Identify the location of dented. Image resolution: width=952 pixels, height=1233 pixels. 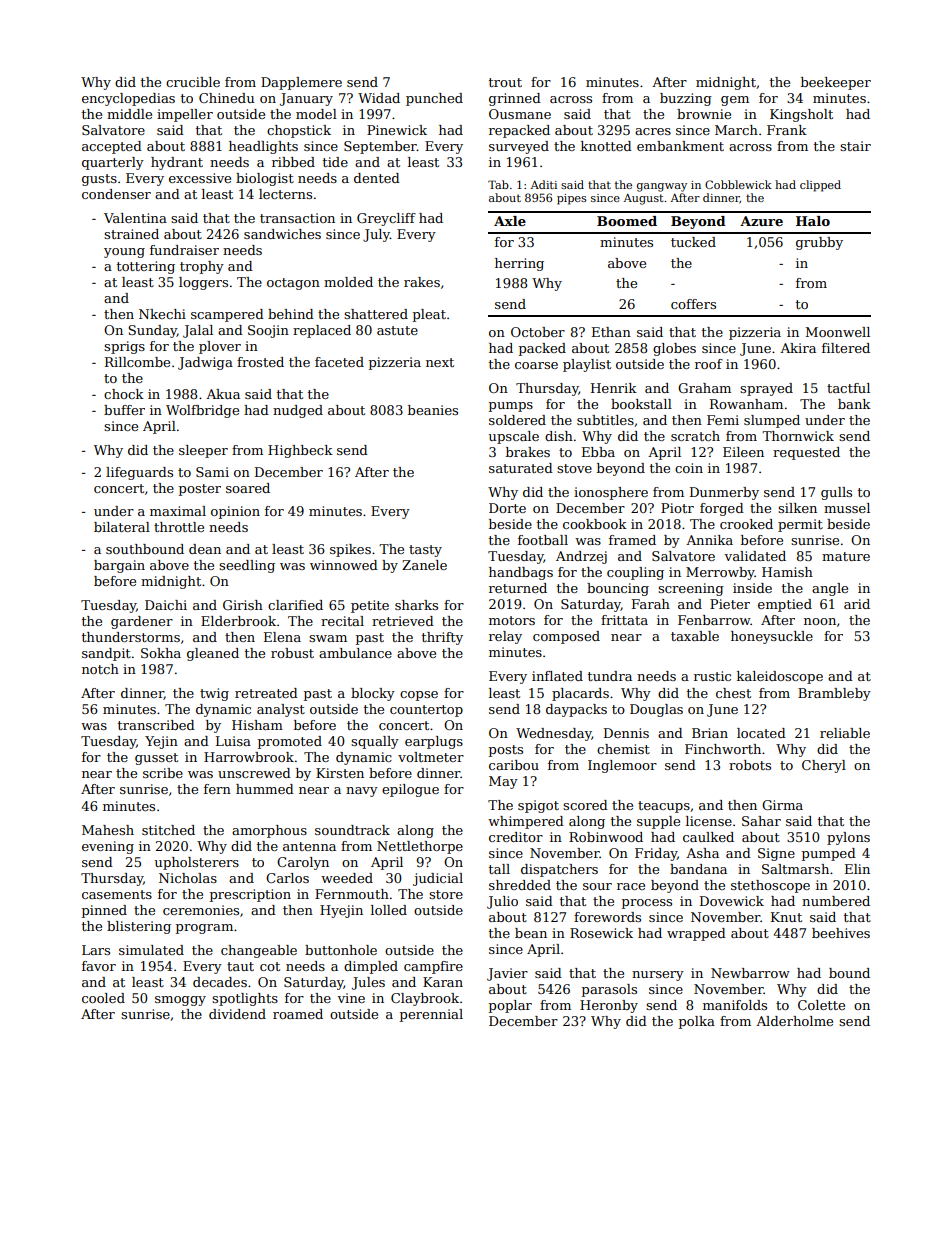
(377, 178).
